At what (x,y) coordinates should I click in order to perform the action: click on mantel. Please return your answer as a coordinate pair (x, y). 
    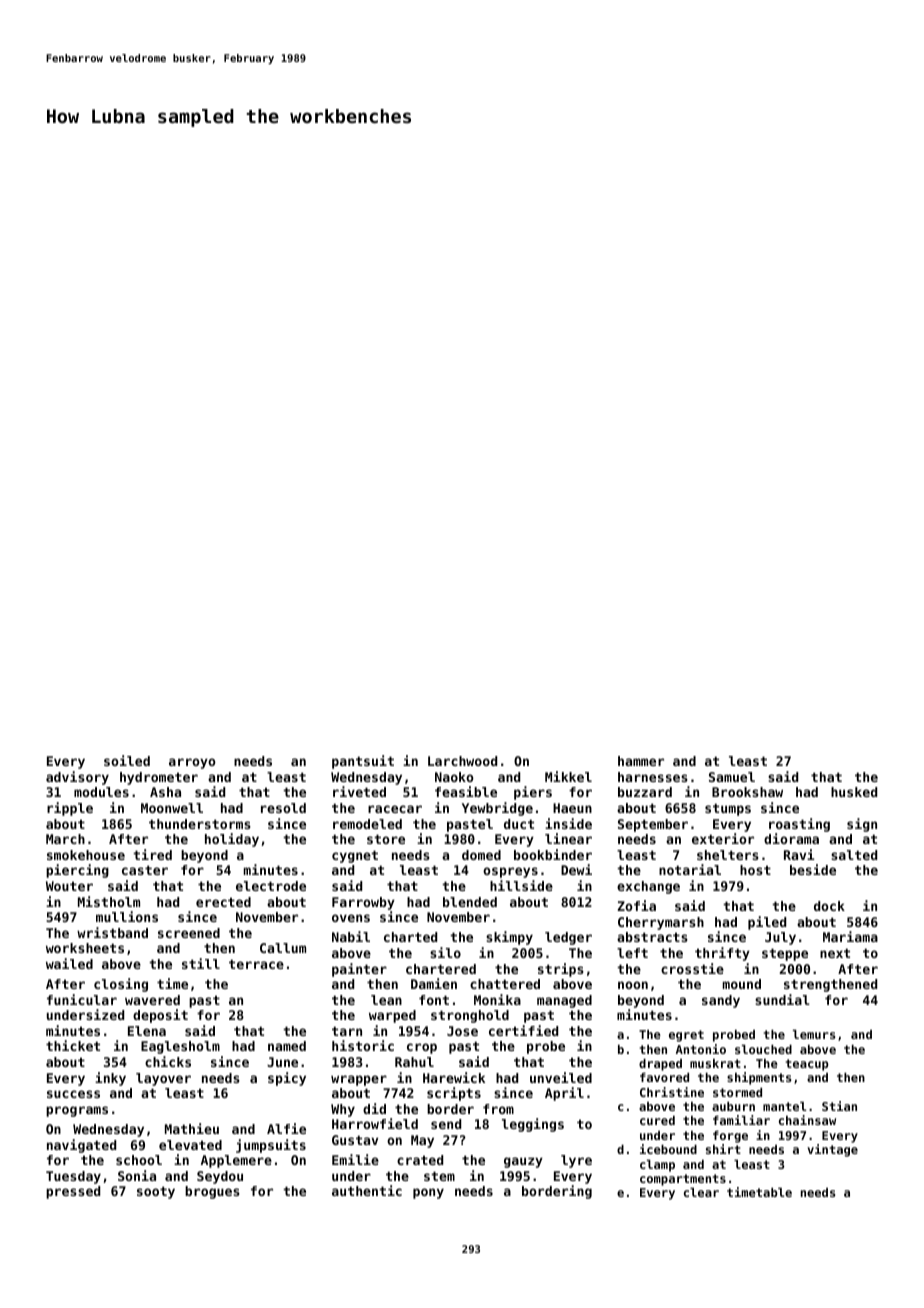
    Looking at the image, I should click on (784, 1106).
